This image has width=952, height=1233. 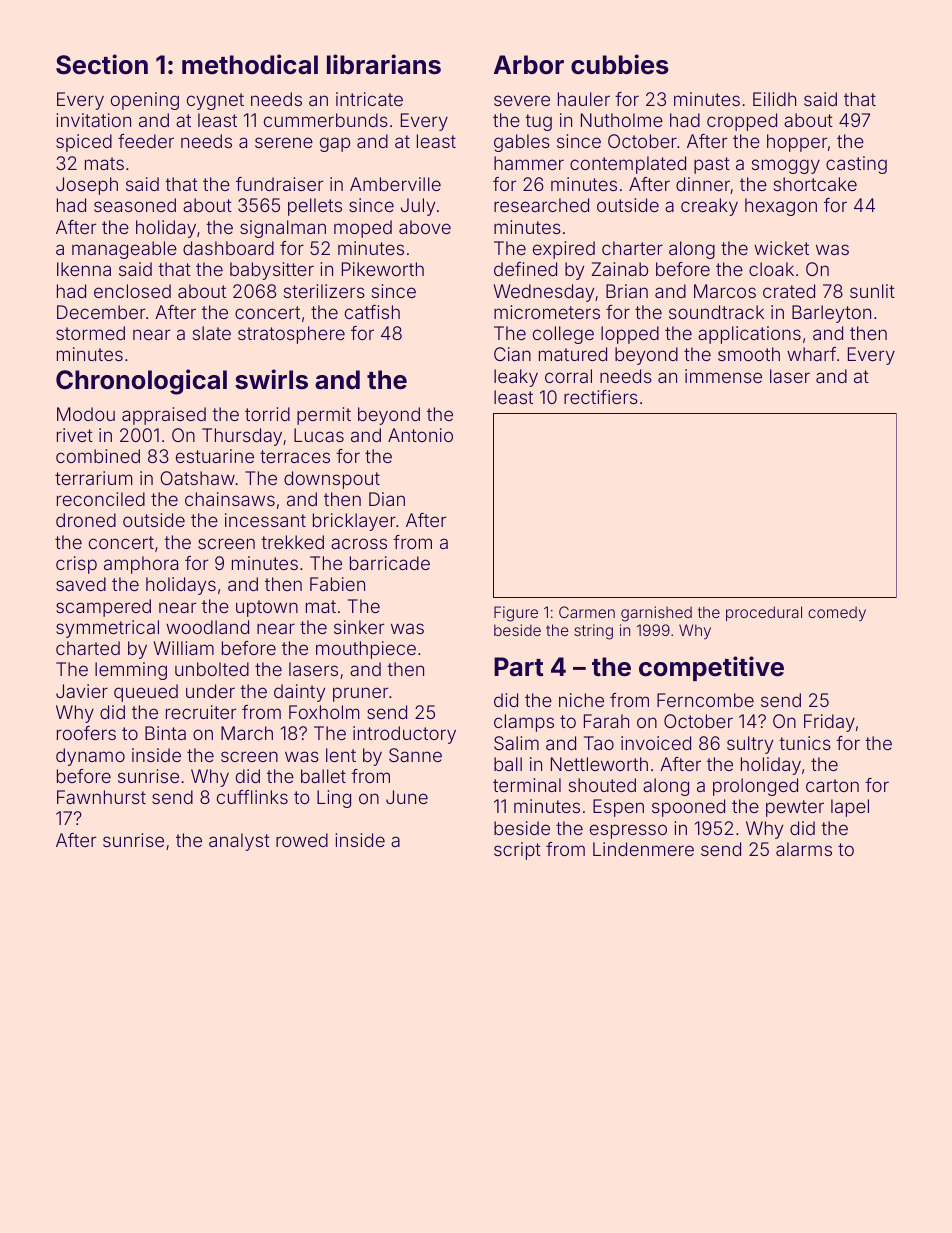 I want to click on pruner, so click(x=360, y=694).
